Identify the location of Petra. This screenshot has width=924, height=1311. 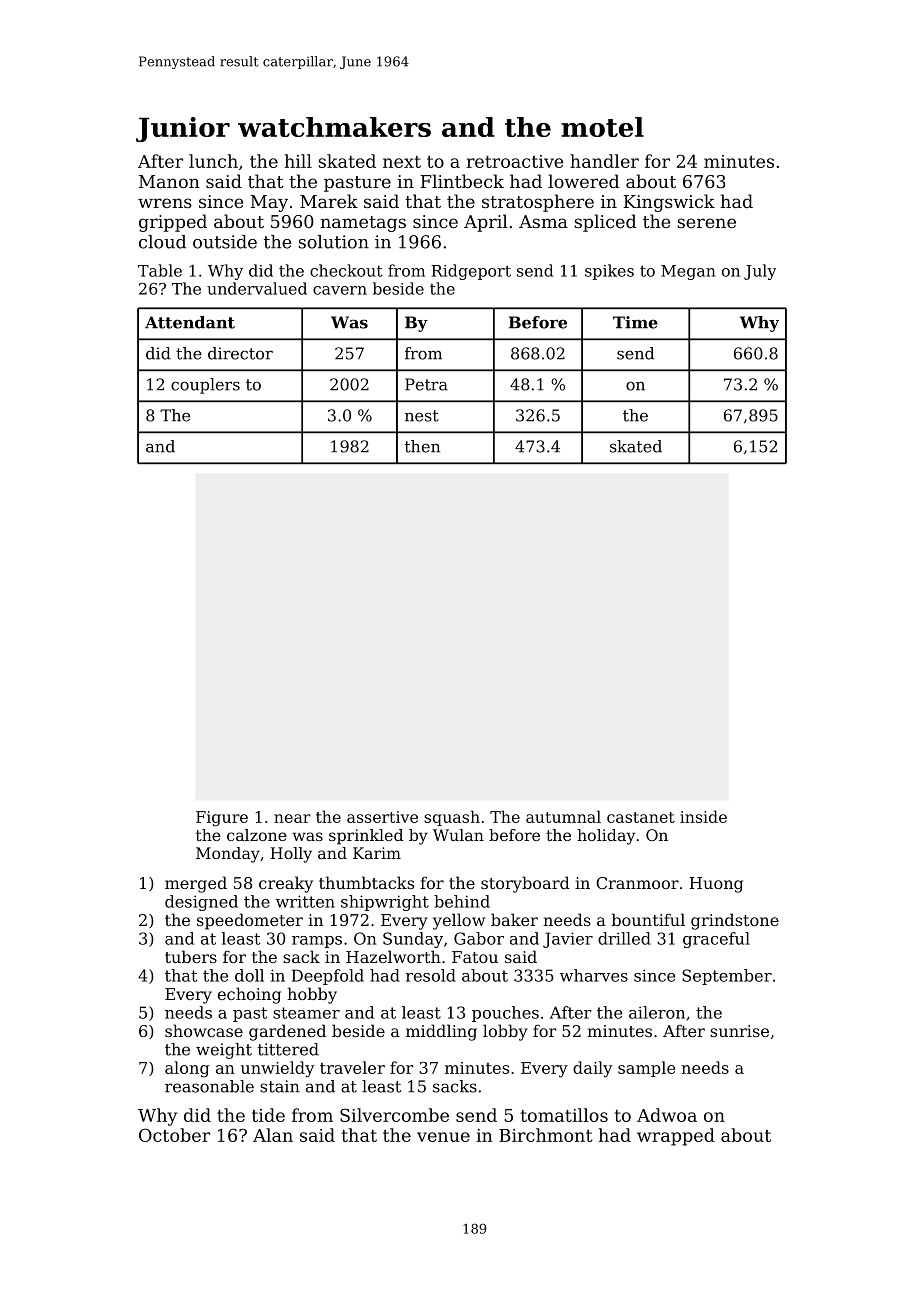
(426, 384).
